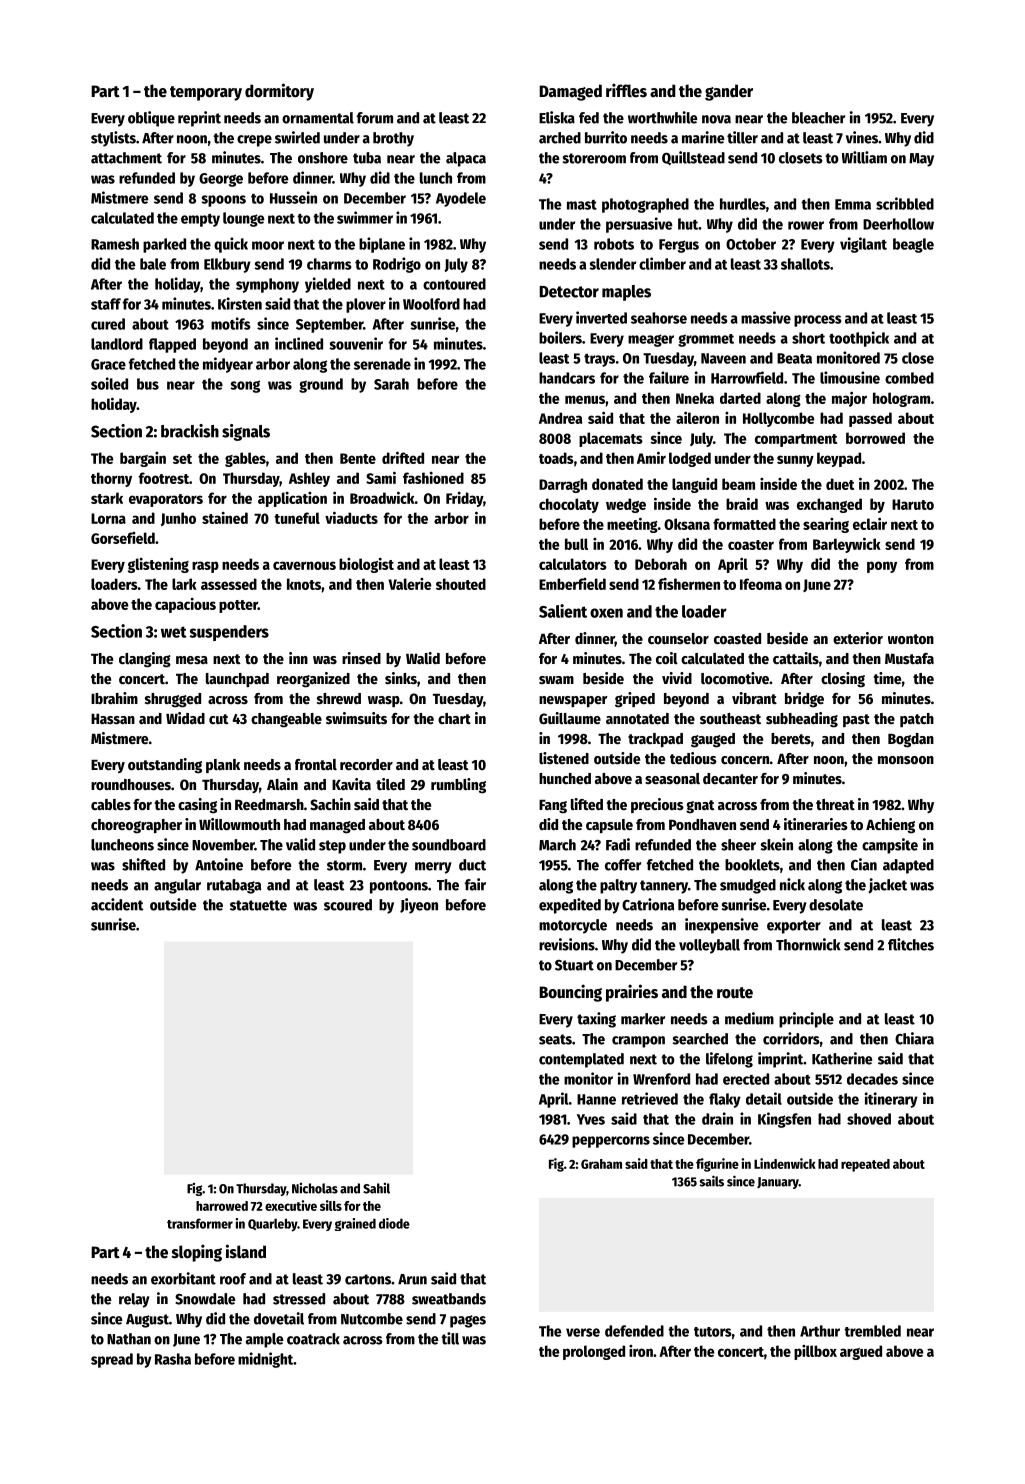 The image size is (1025, 1484). I want to click on robots, so click(614, 244).
